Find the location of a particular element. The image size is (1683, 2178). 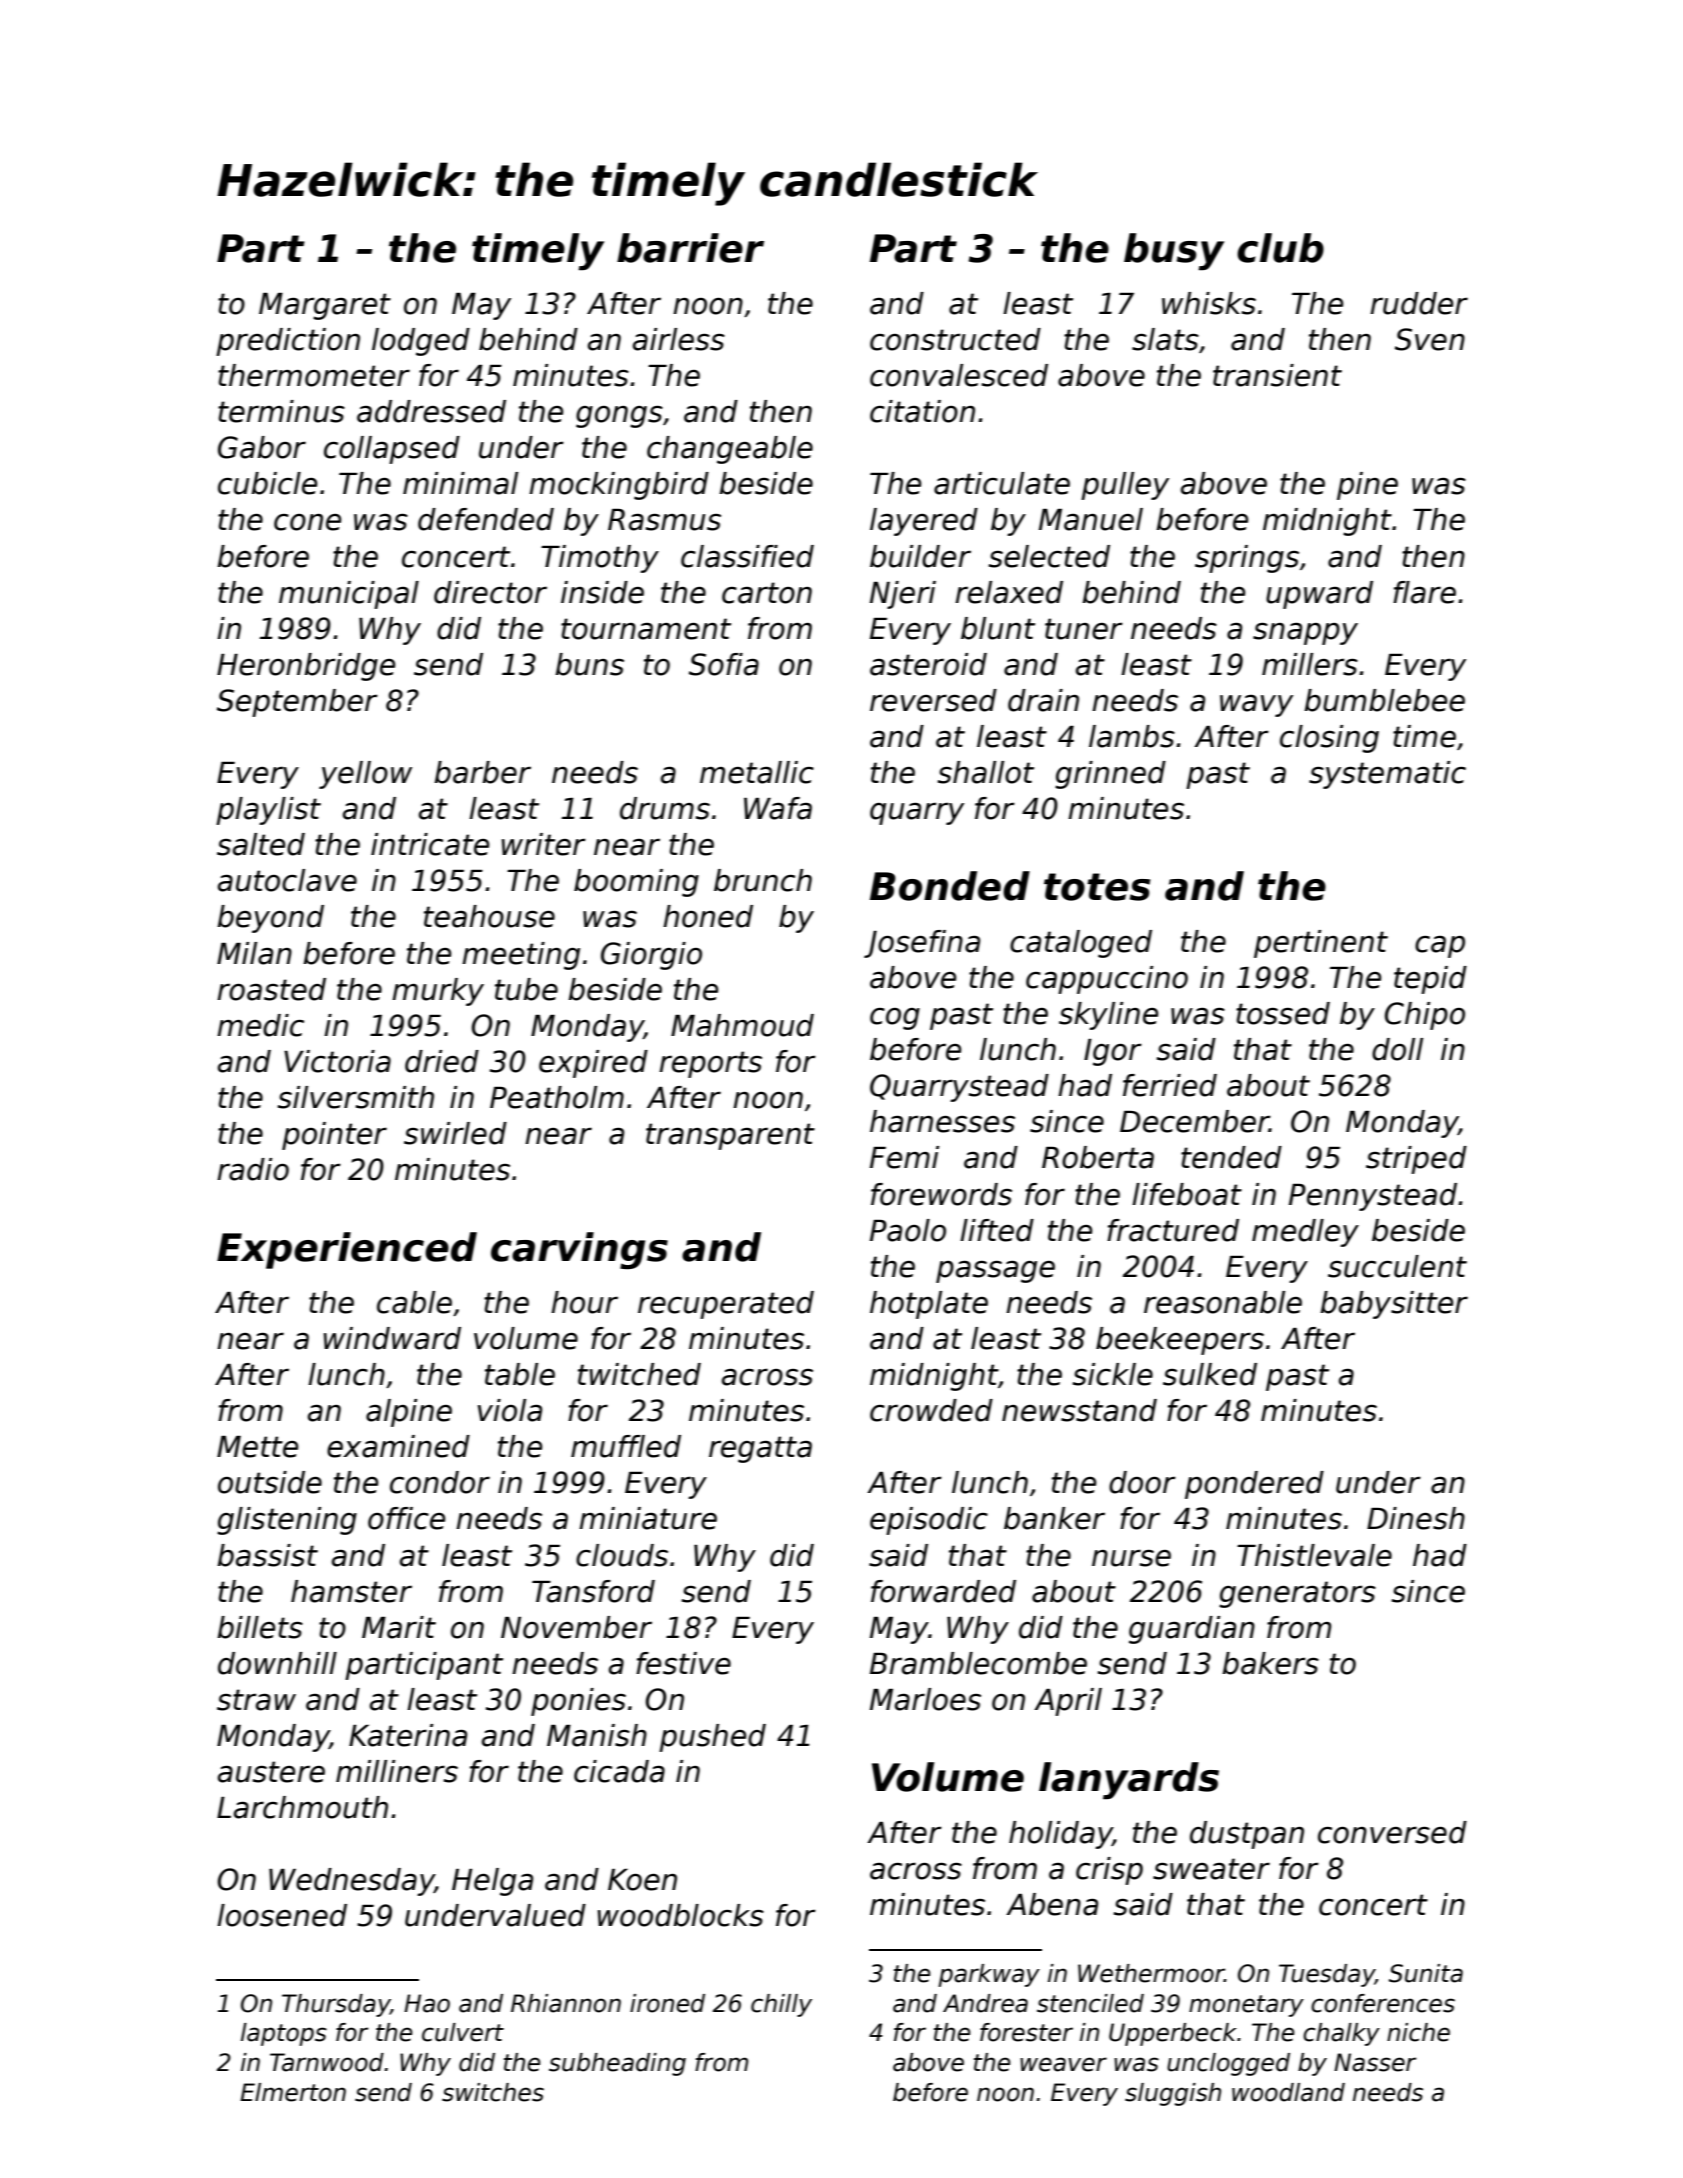

recuperated is located at coordinates (726, 1305).
